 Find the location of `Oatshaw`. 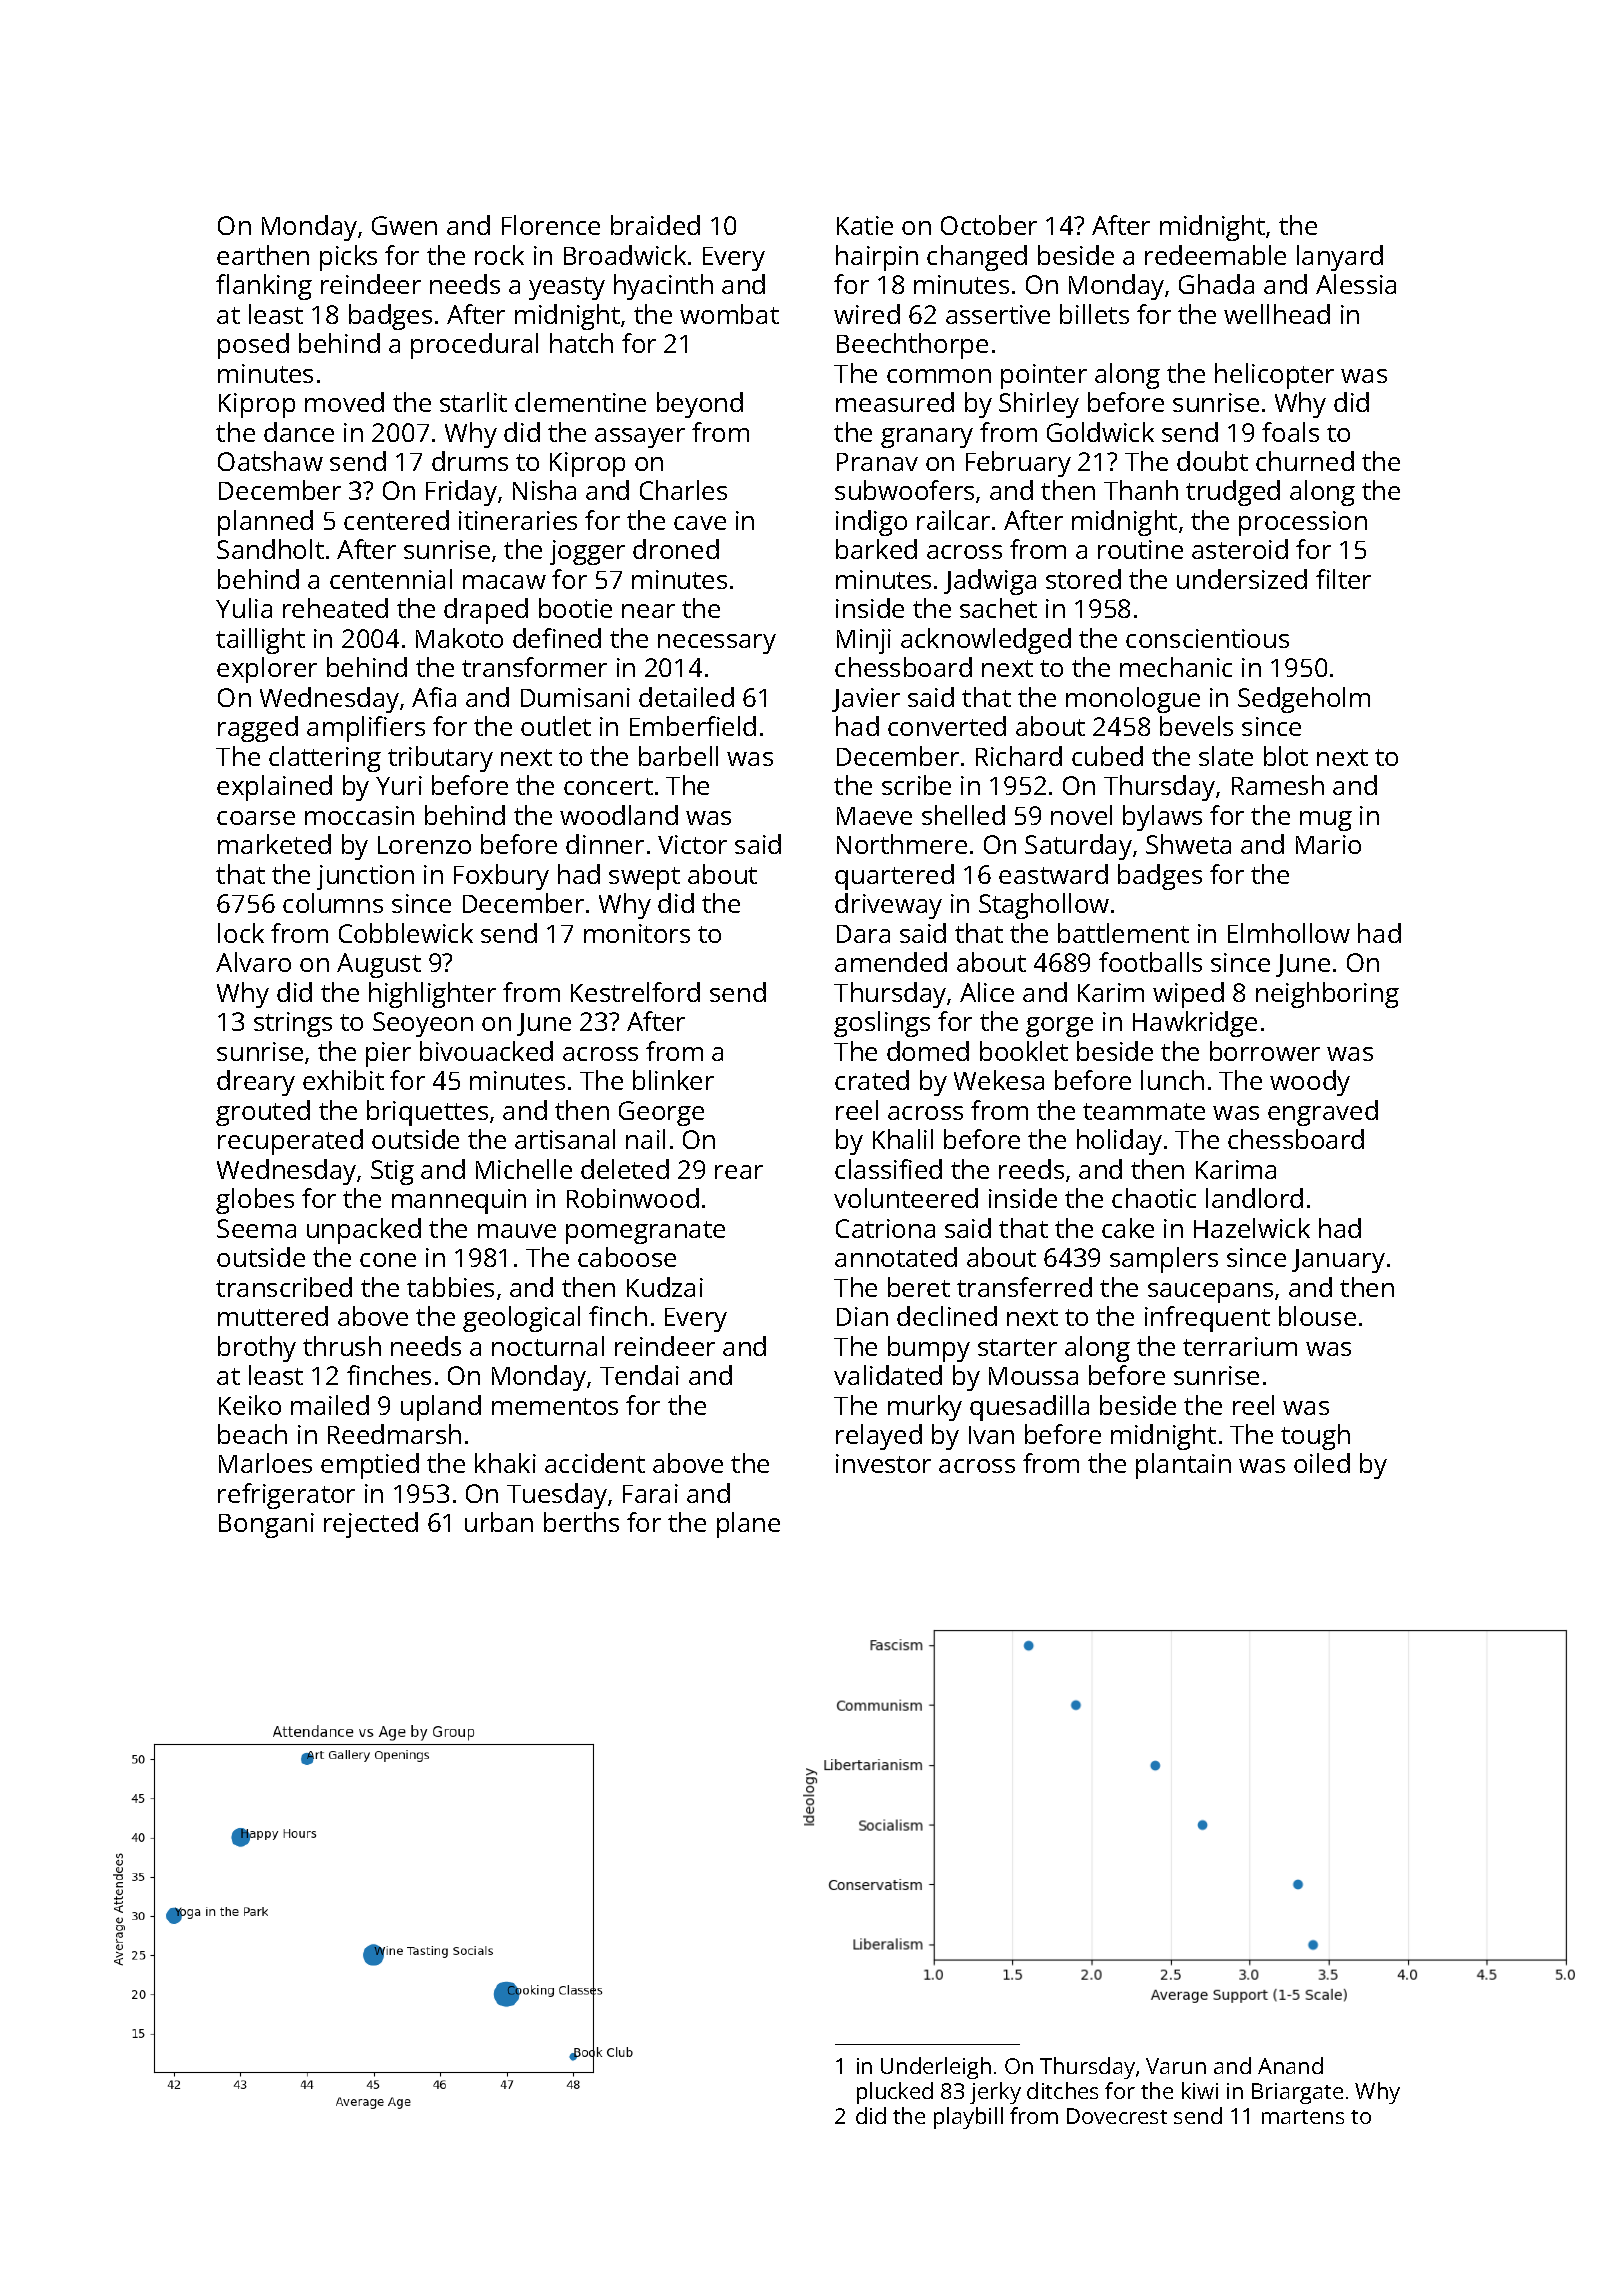

Oatshaw is located at coordinates (270, 461).
